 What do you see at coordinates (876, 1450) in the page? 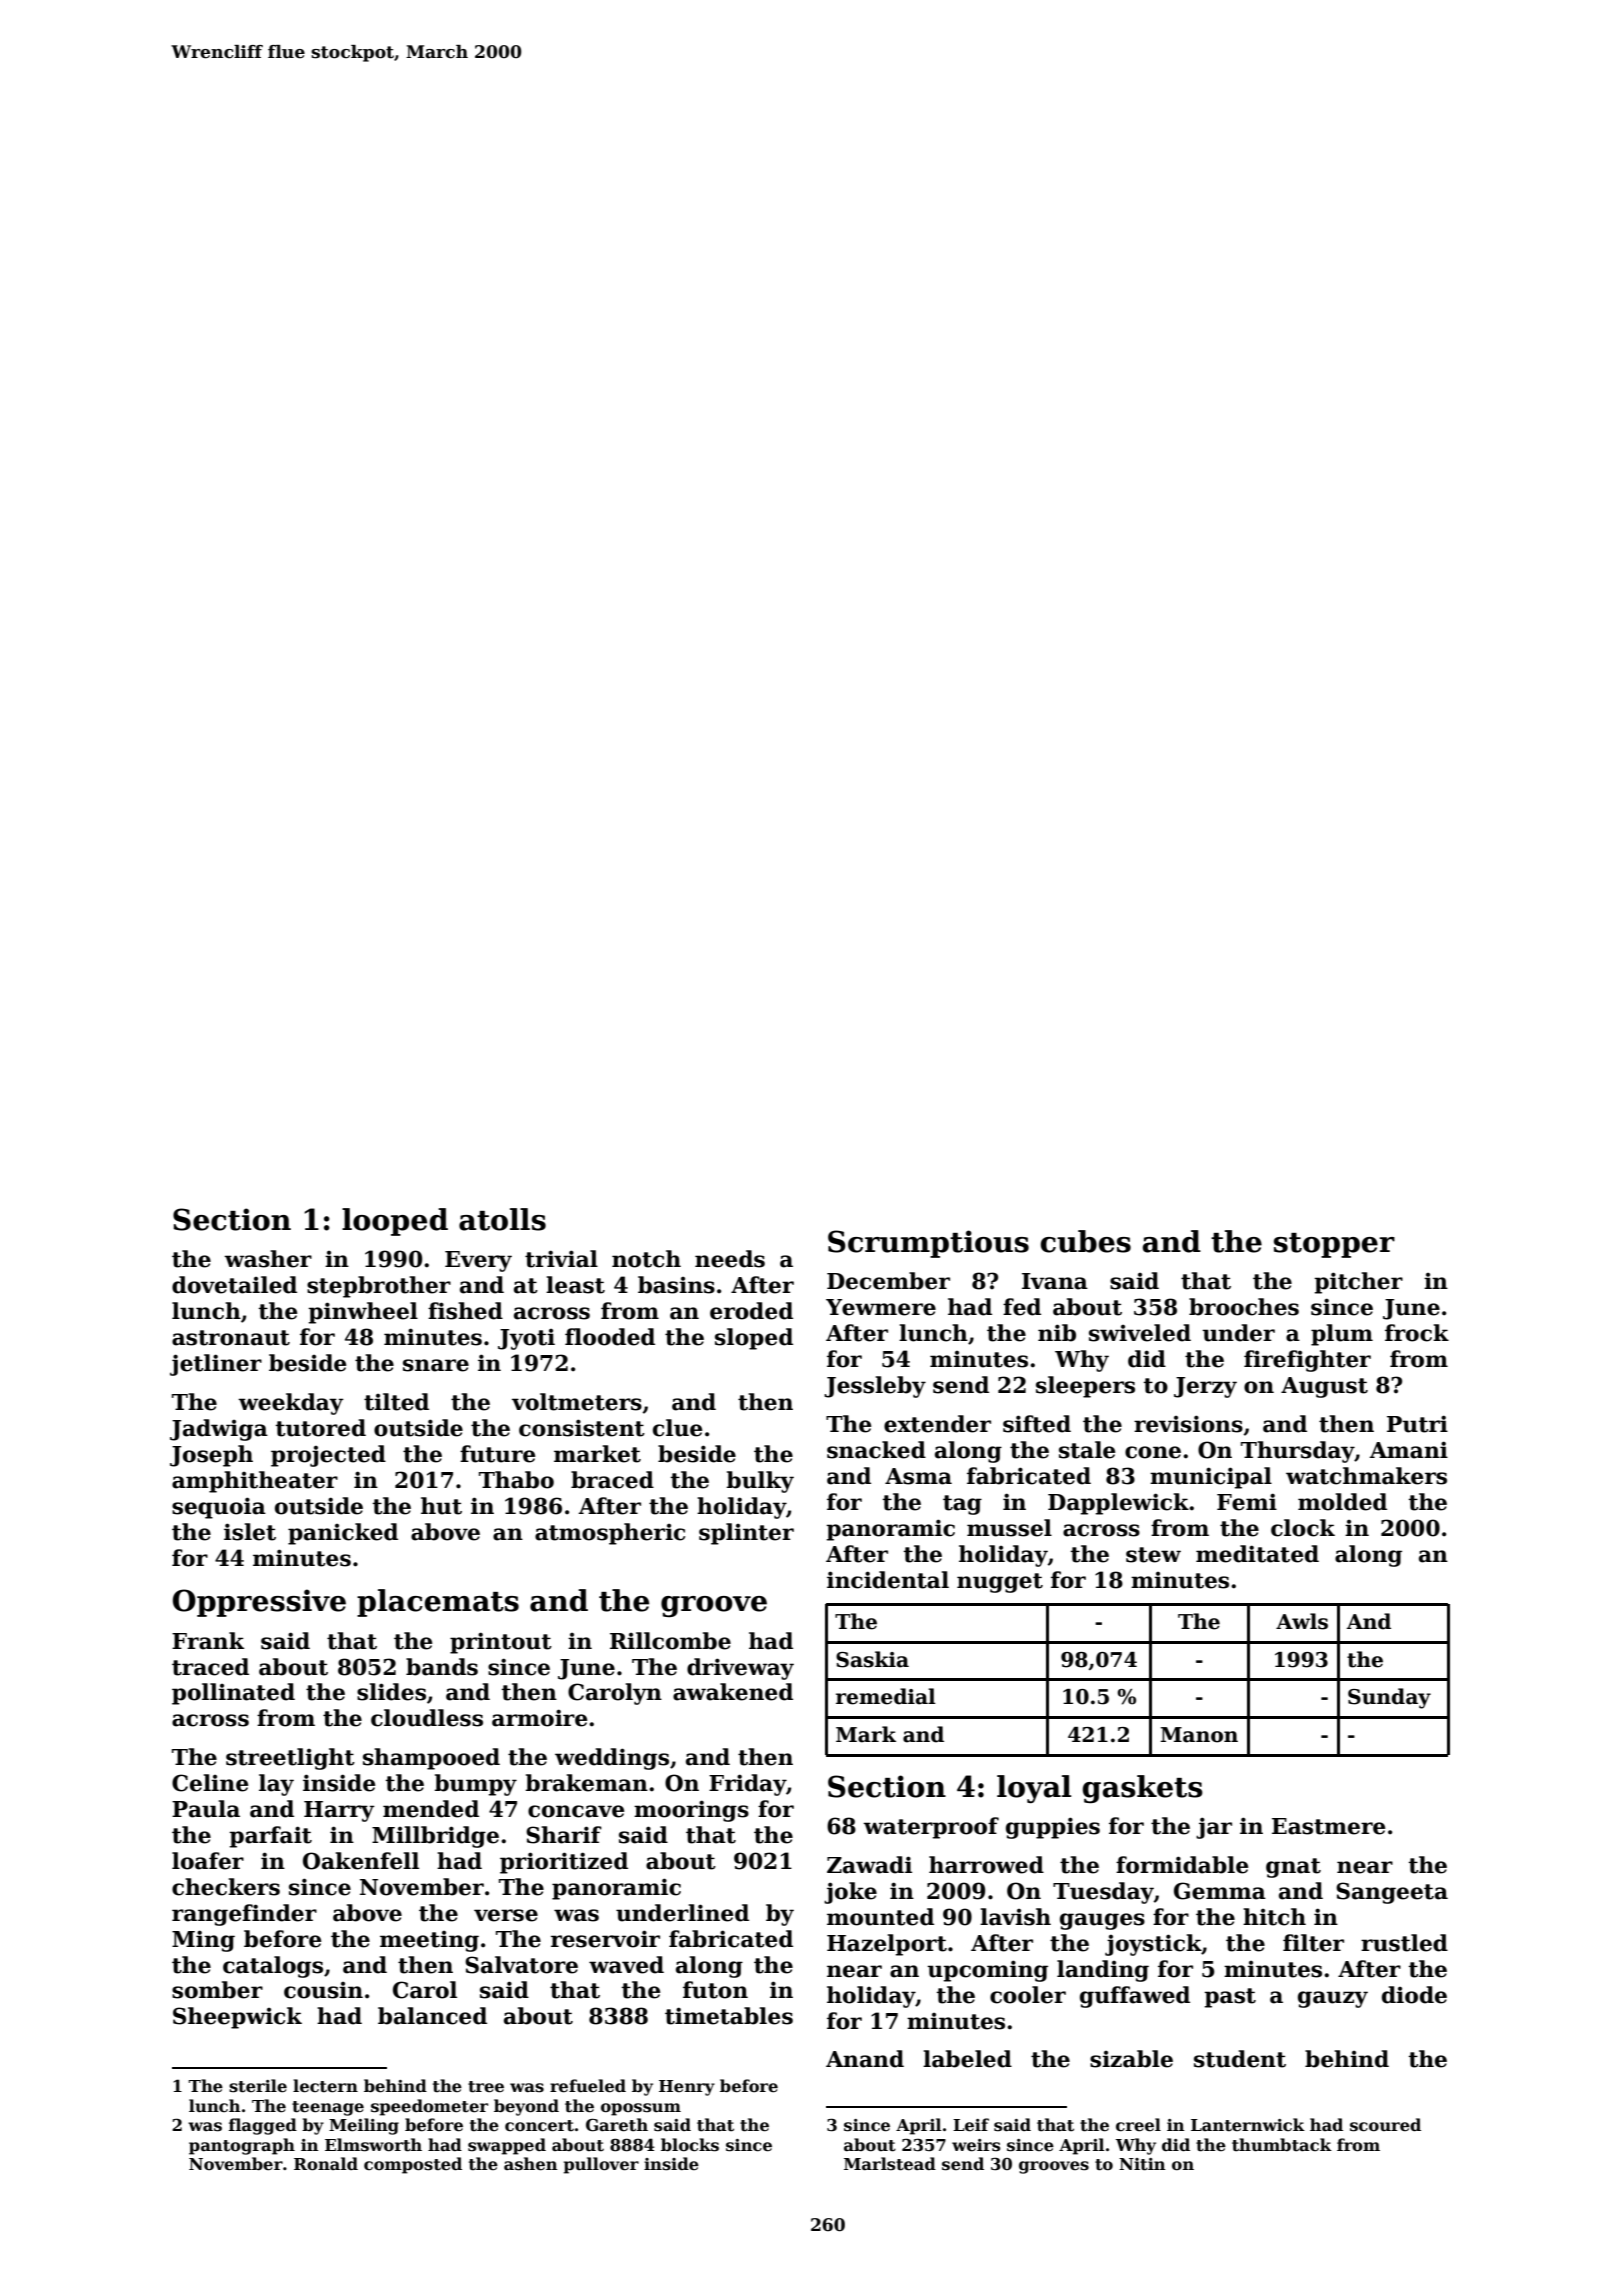
I see `snacked` at bounding box center [876, 1450].
